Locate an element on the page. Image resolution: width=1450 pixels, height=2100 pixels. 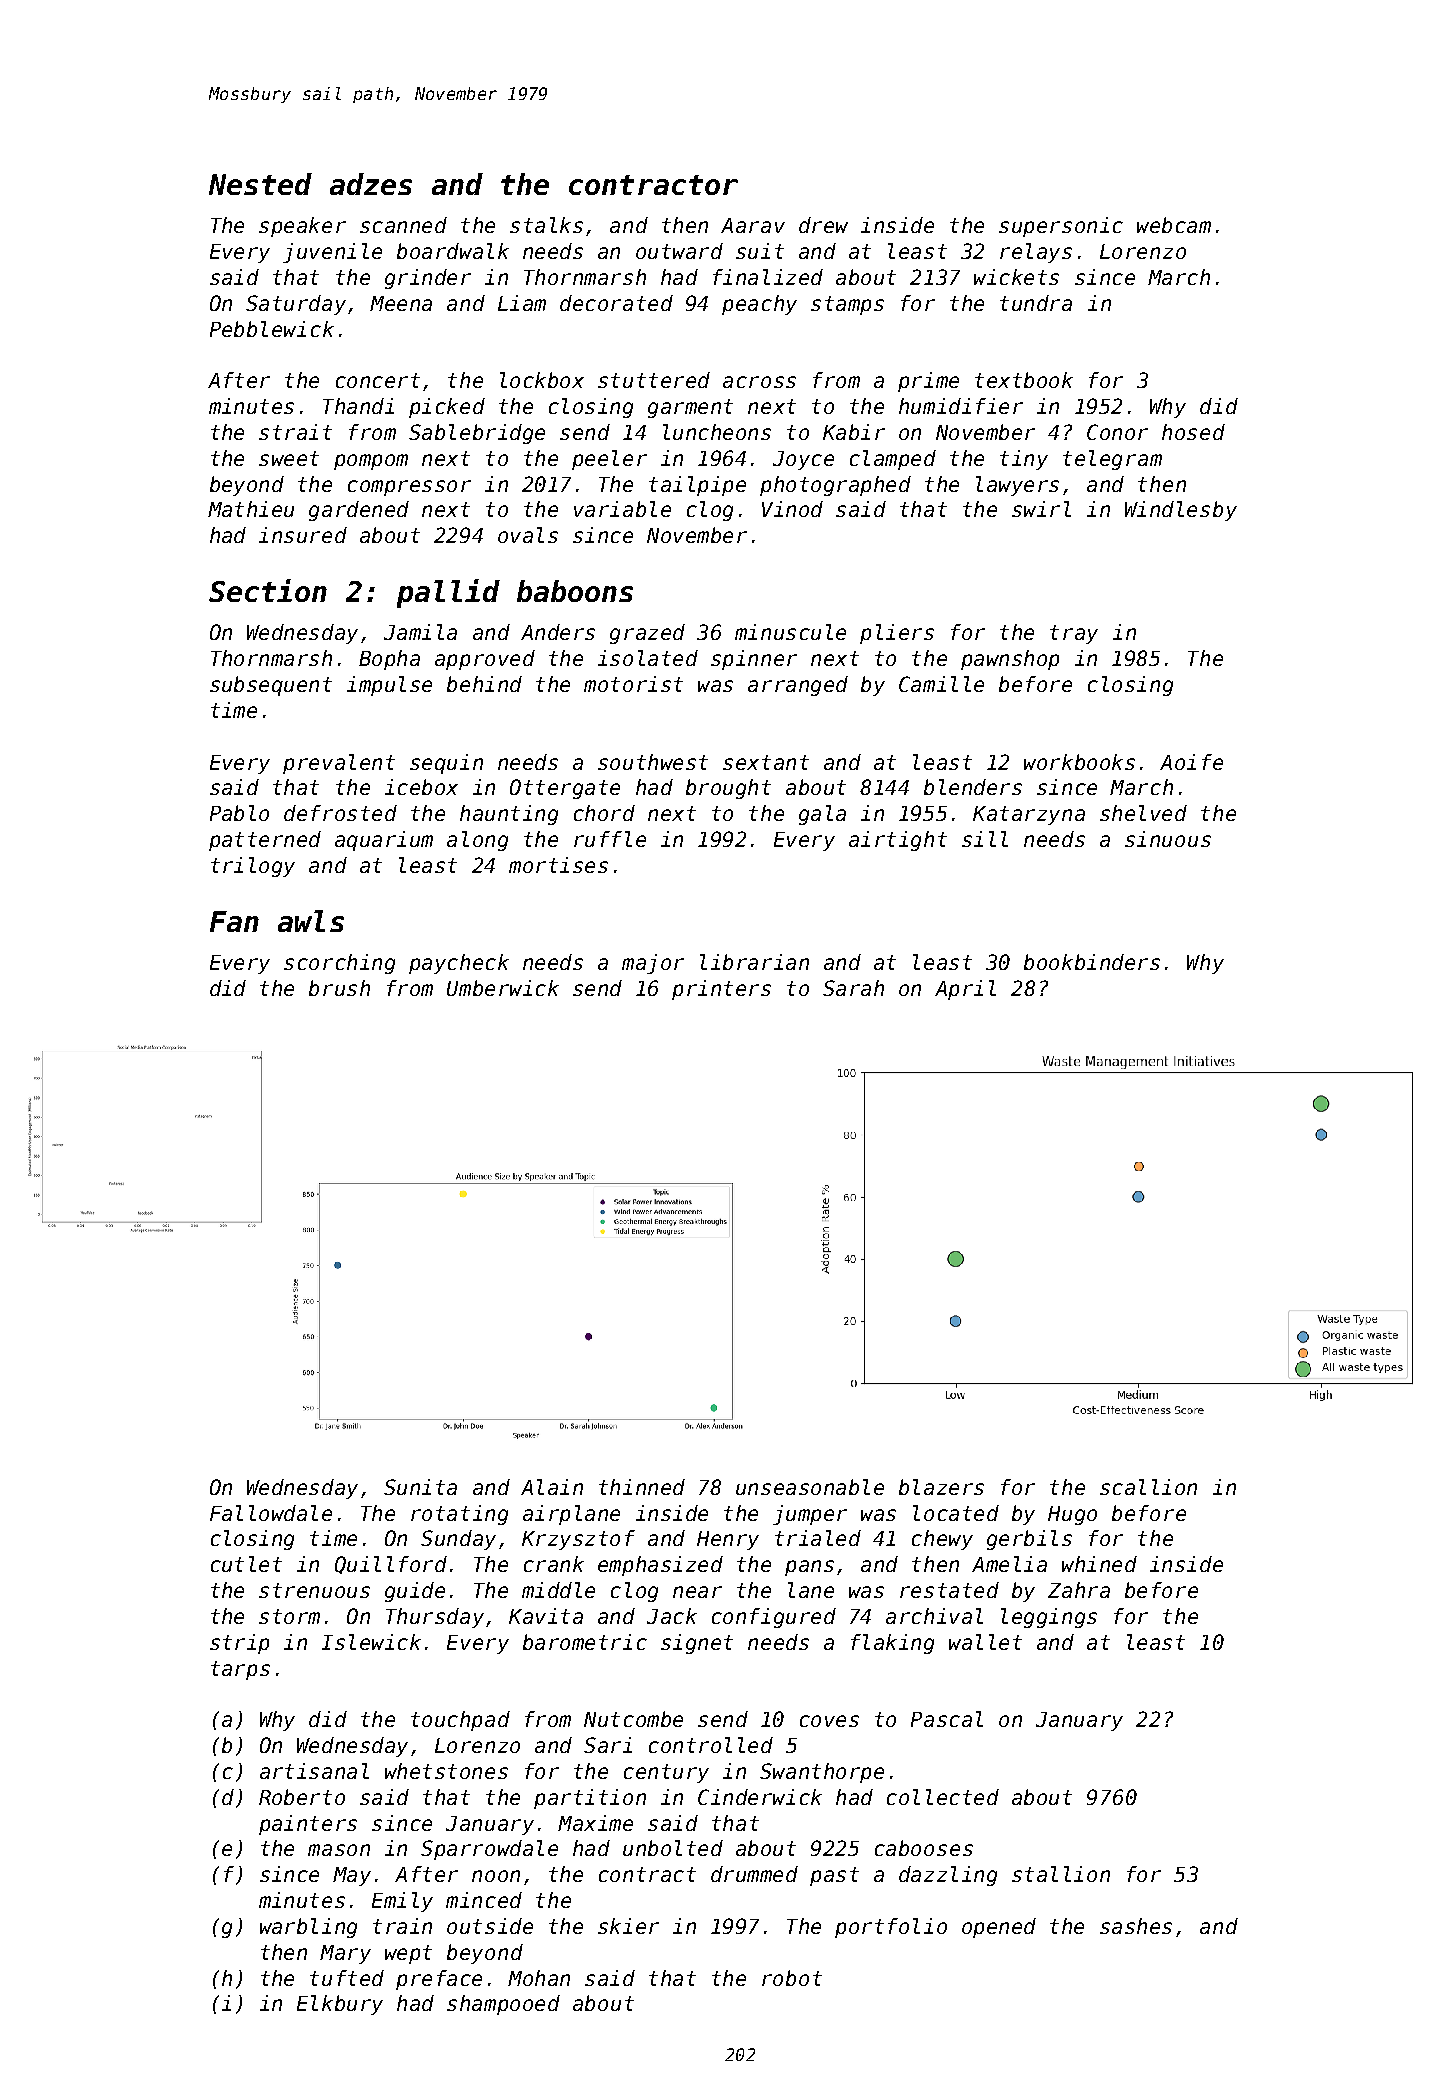
pawnshop is located at coordinates (1010, 660).
